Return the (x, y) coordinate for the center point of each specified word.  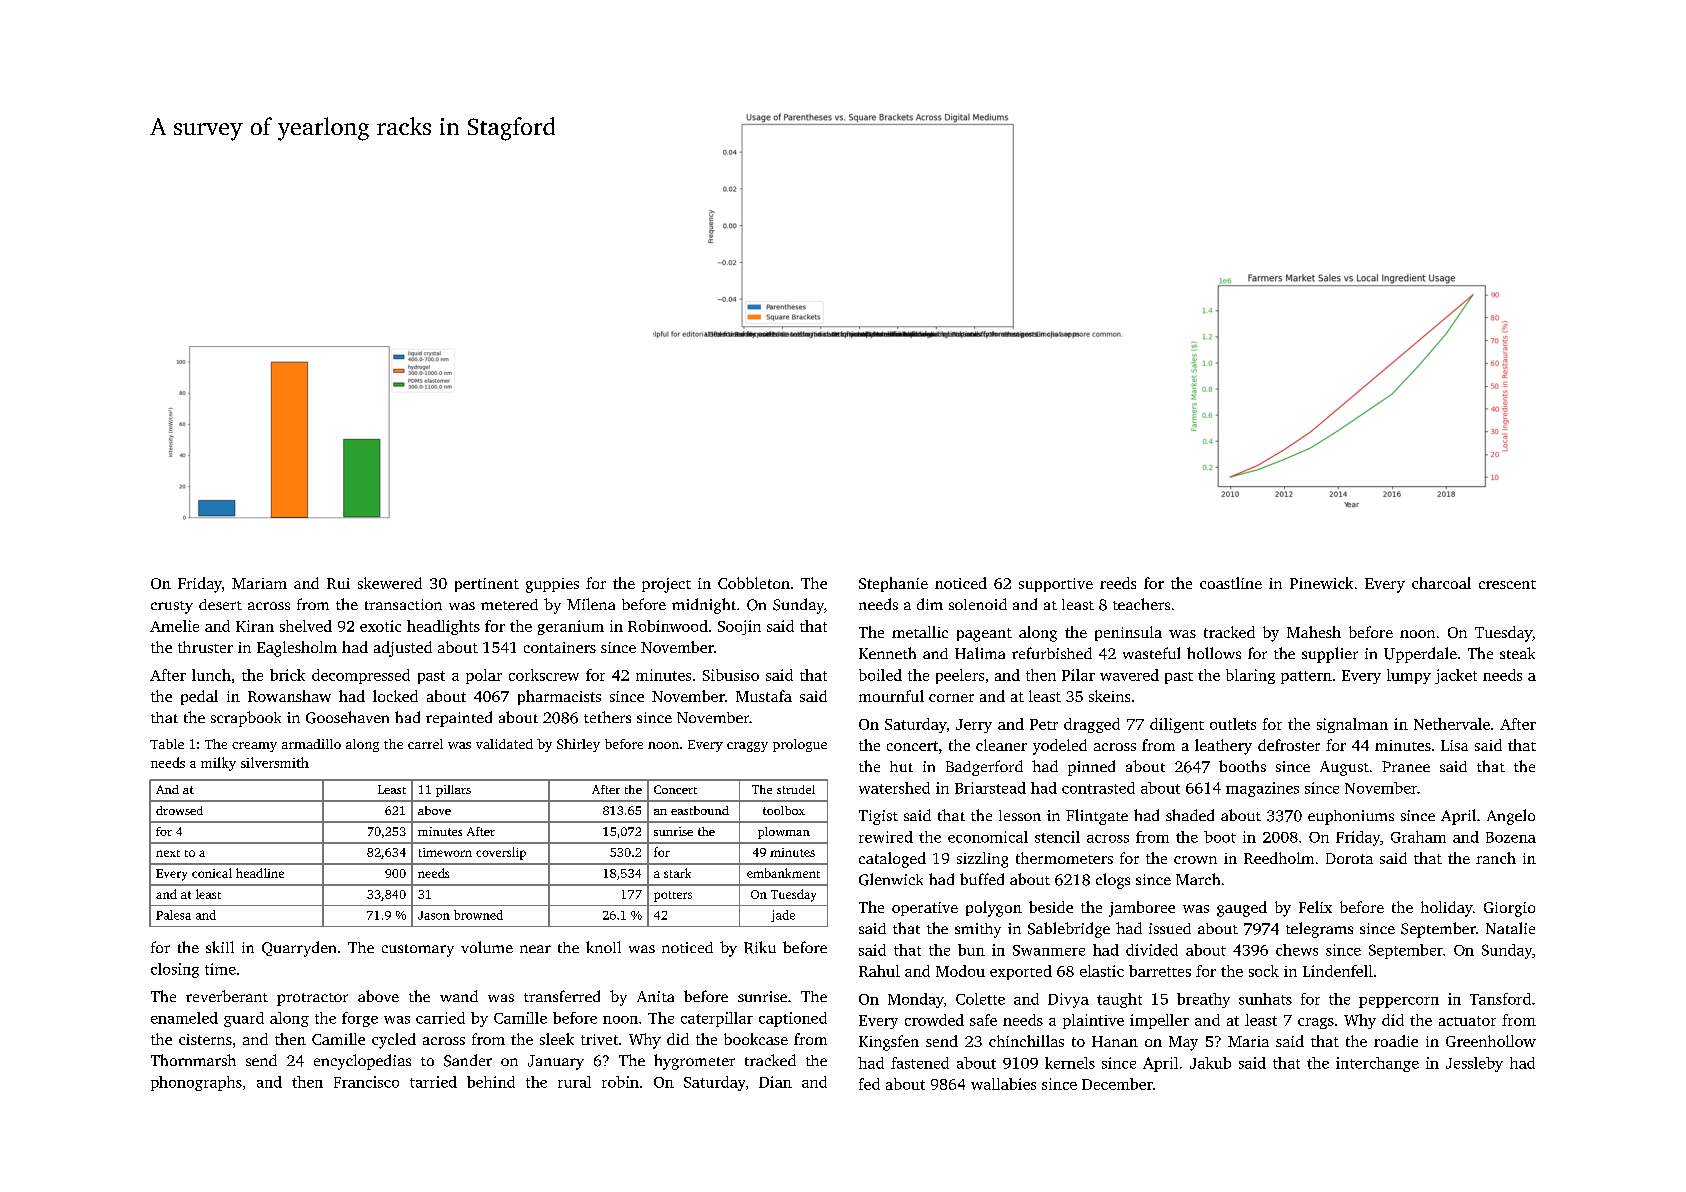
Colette (980, 999)
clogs (1113, 881)
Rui (338, 583)
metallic (920, 632)
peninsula (1128, 633)
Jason (434, 915)
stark (677, 873)
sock (1264, 971)
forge (360, 1019)
